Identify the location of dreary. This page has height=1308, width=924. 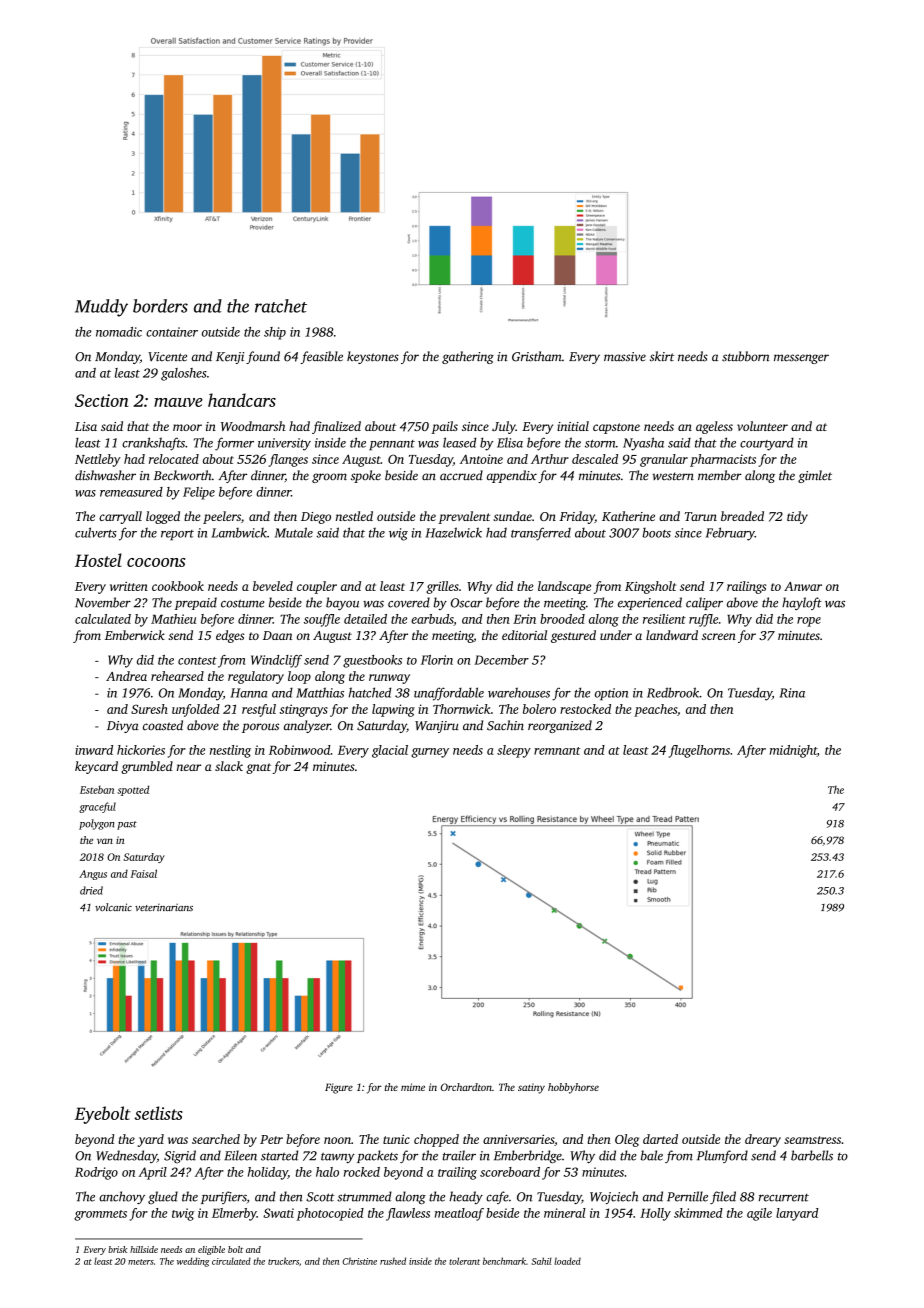
(763, 1140).
